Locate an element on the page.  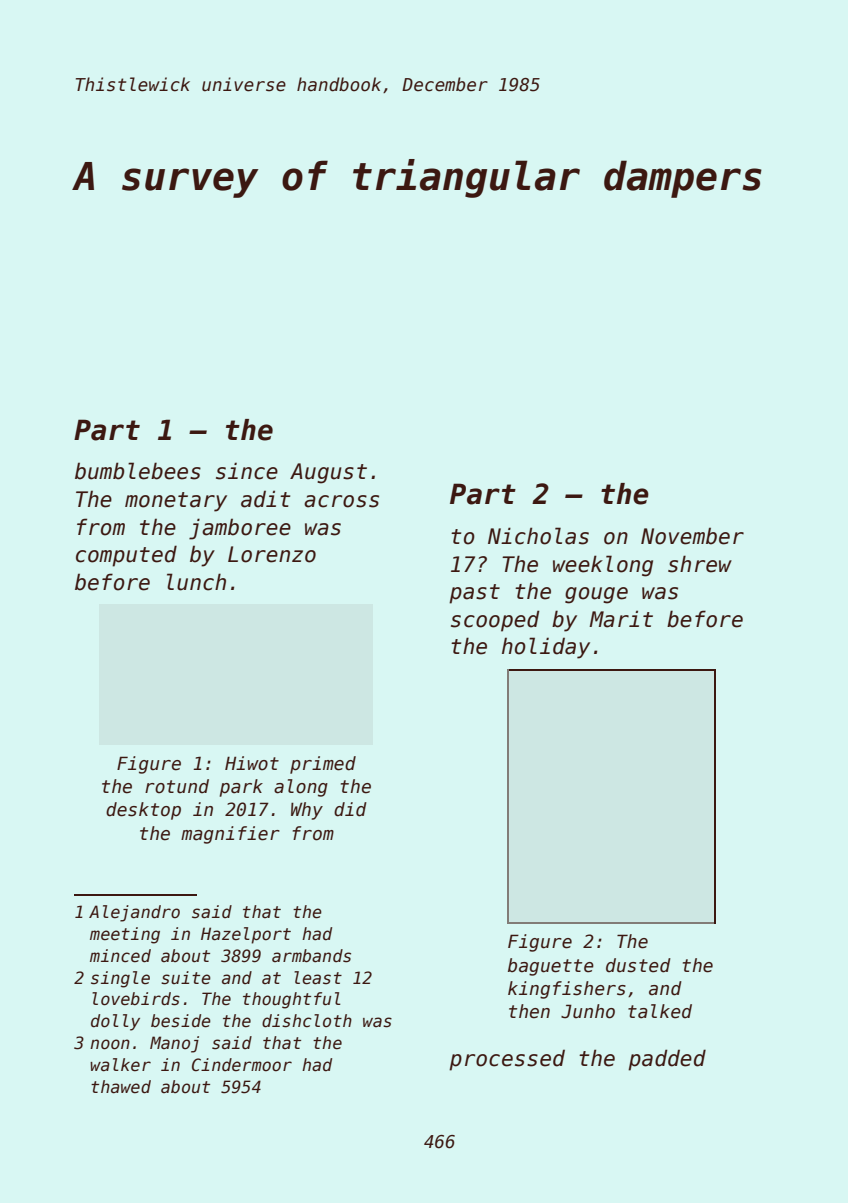
lunch is located at coordinates (196, 582).
